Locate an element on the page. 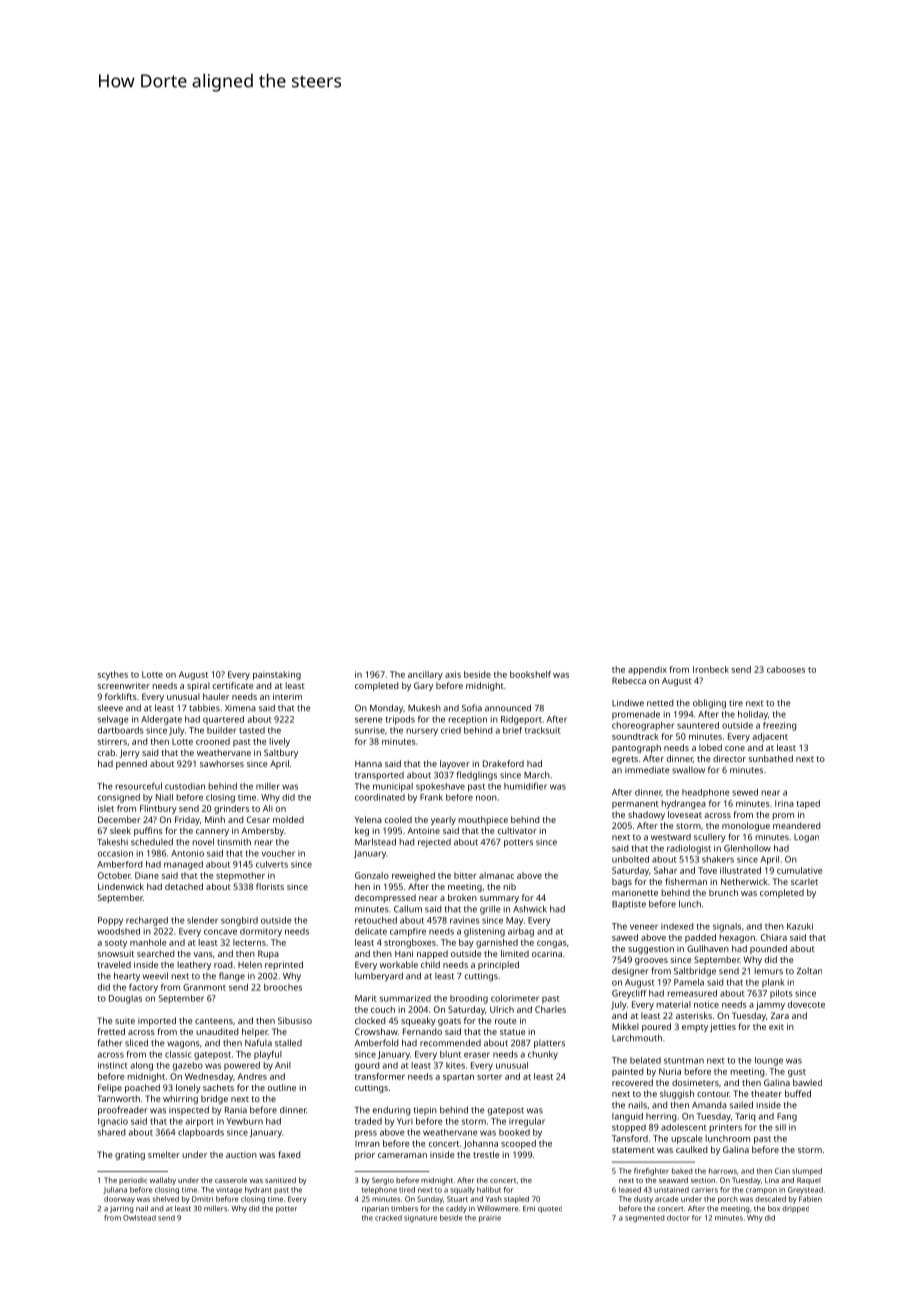 The image size is (924, 1308). sunbathed is located at coordinates (771, 758).
